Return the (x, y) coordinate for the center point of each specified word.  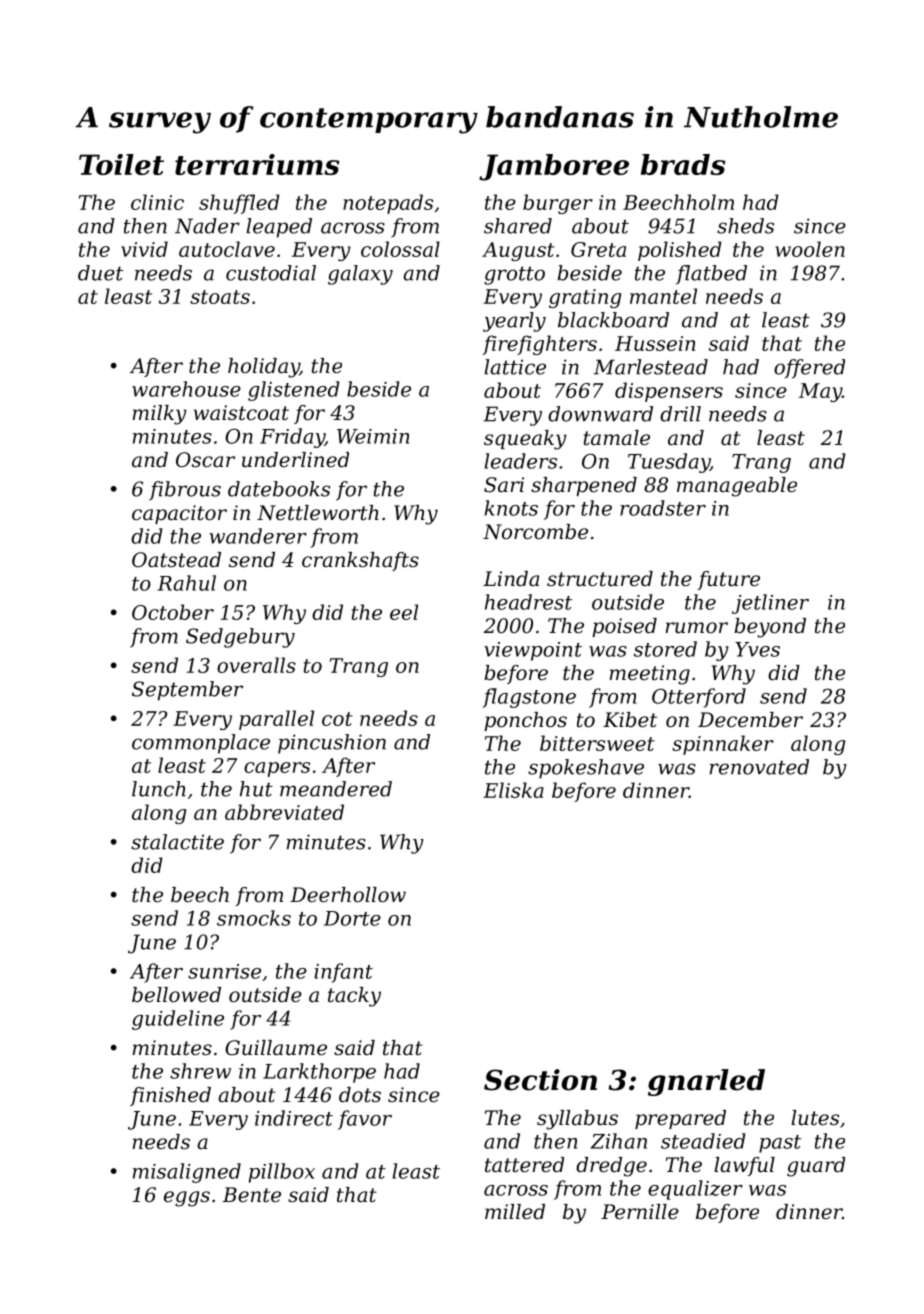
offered (809, 369)
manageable (737, 487)
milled (515, 1212)
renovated (759, 767)
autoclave (227, 249)
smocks (254, 918)
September (187, 691)
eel (404, 612)
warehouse (186, 389)
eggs (187, 1199)
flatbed (711, 275)
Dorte (352, 918)
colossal (400, 249)
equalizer (695, 1190)
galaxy (360, 275)
